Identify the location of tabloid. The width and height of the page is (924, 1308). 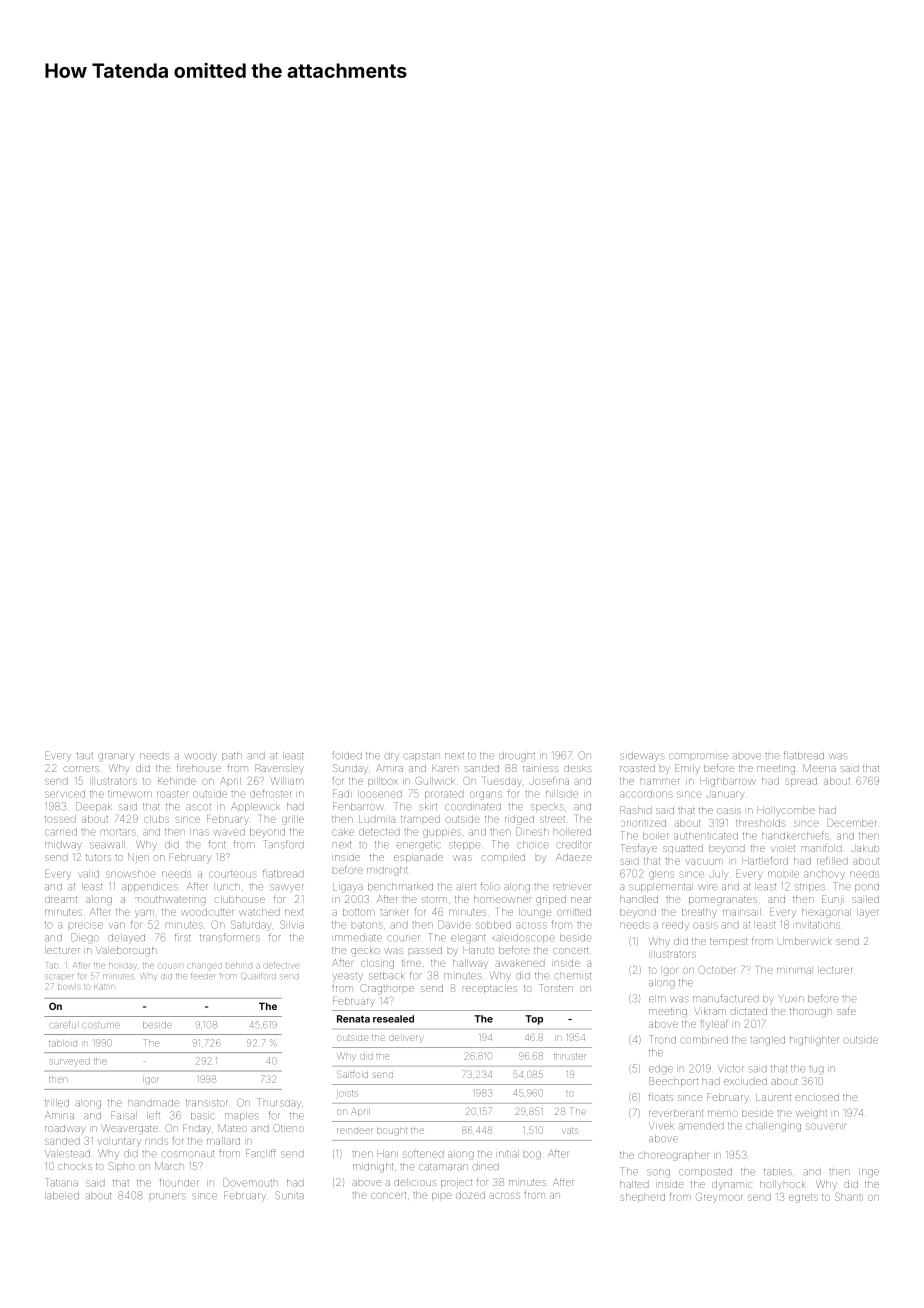
(63, 1044).
